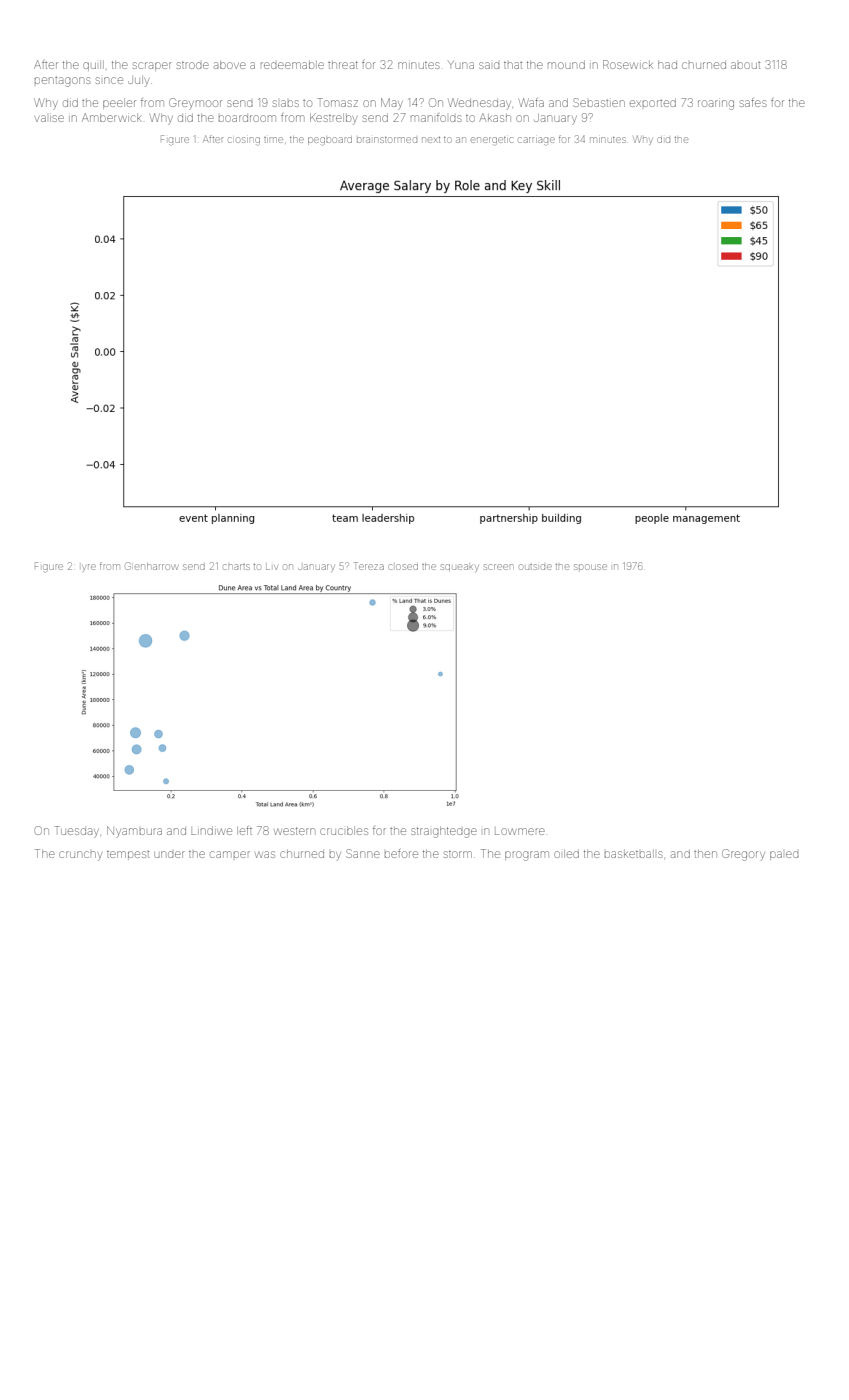 The image size is (849, 1400). What do you see at coordinates (498, 567) in the screenshot?
I see `screen` at bounding box center [498, 567].
